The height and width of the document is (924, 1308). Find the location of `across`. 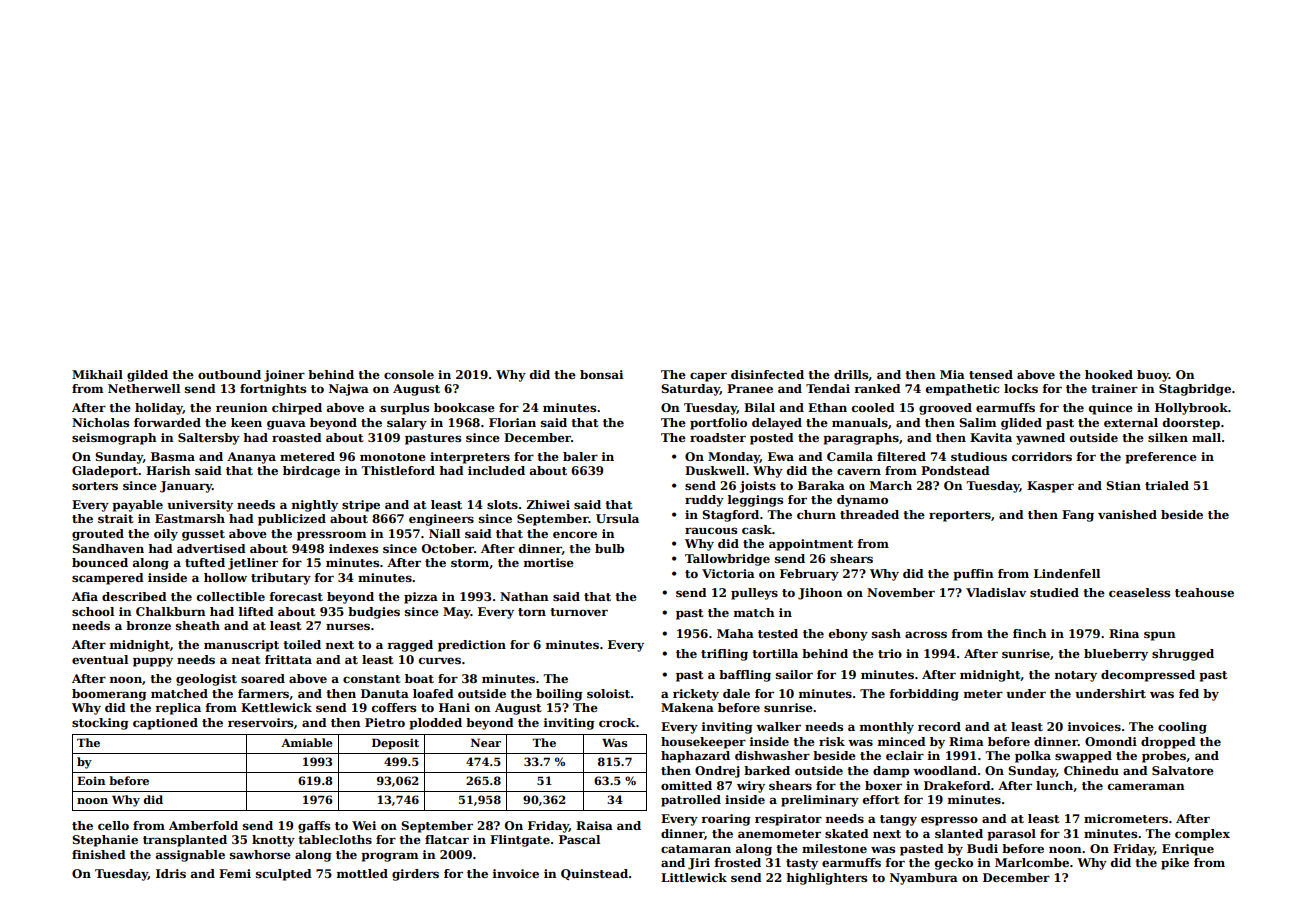

across is located at coordinates (926, 634).
